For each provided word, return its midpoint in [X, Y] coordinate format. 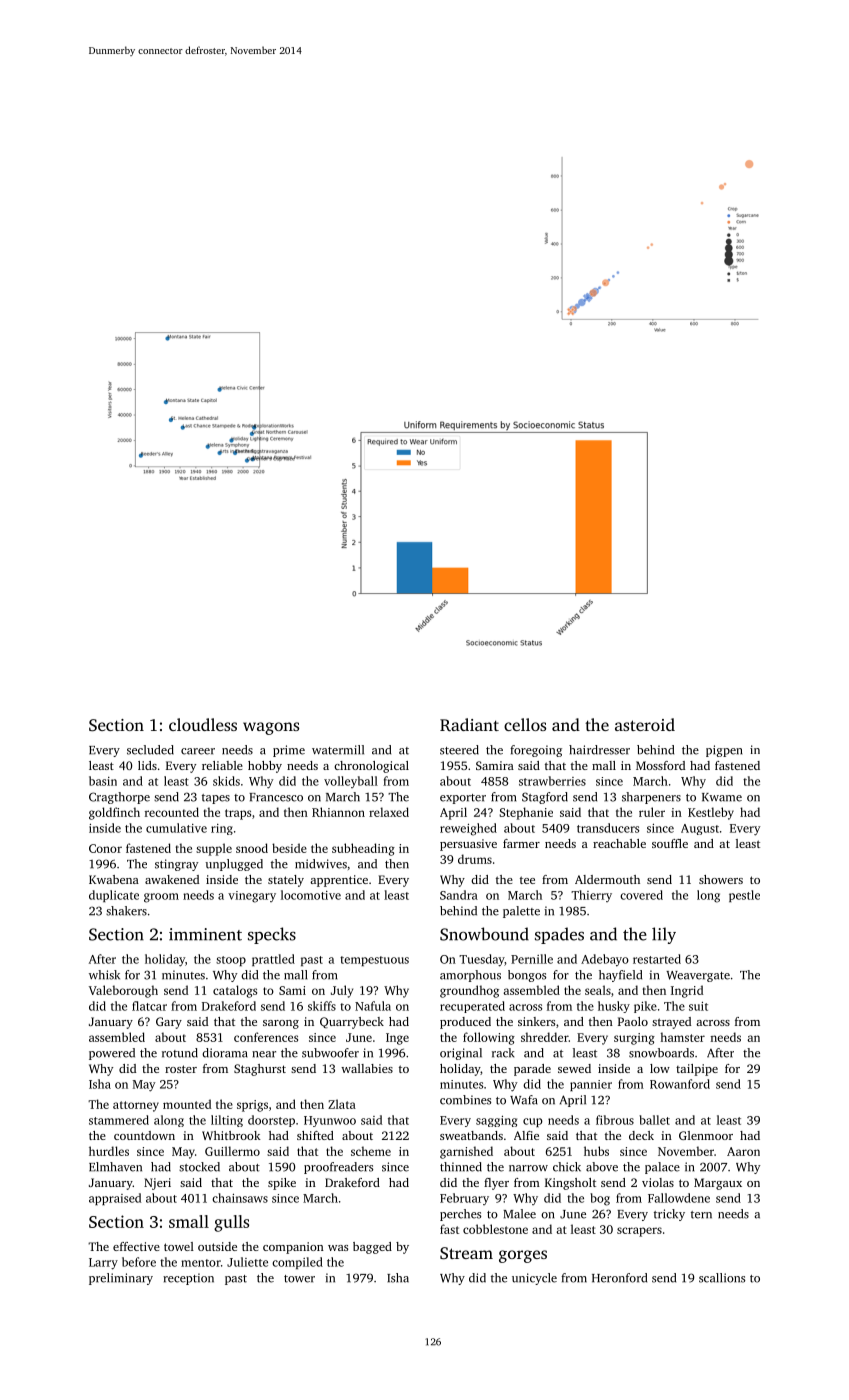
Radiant [469, 724]
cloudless [203, 724]
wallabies [367, 1068]
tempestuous [374, 961]
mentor [201, 1263]
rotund [180, 1053]
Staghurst [260, 1070]
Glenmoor [706, 1135]
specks [272, 935]
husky [614, 1007]
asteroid [645, 724]
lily [664, 935]
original [461, 1054]
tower [299, 1279]
